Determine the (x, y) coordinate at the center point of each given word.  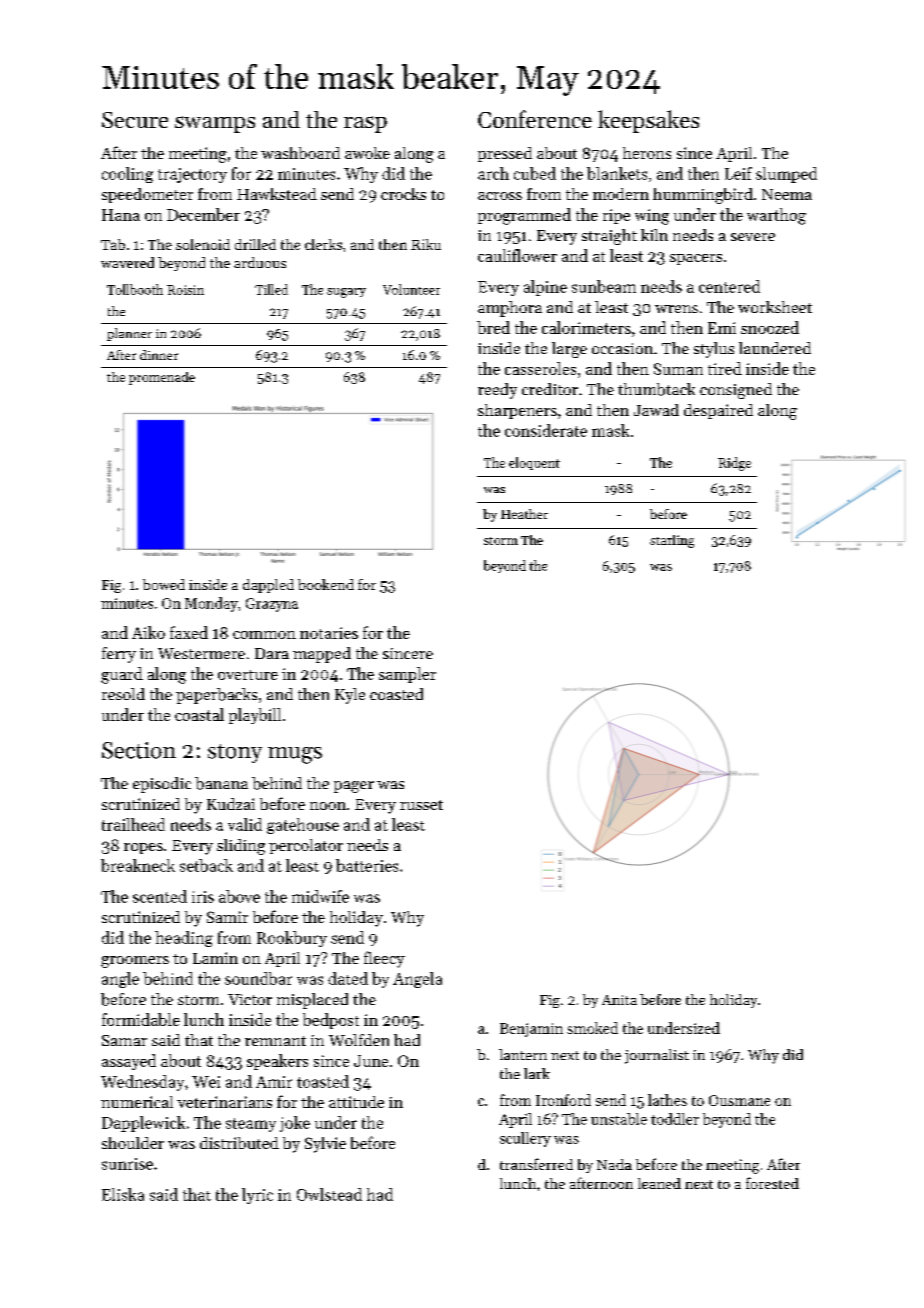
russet (421, 805)
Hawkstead (277, 194)
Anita (619, 1000)
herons (647, 153)
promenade (162, 378)
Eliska (123, 1194)
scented (160, 896)
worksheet (775, 307)
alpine (545, 288)
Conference (535, 119)
